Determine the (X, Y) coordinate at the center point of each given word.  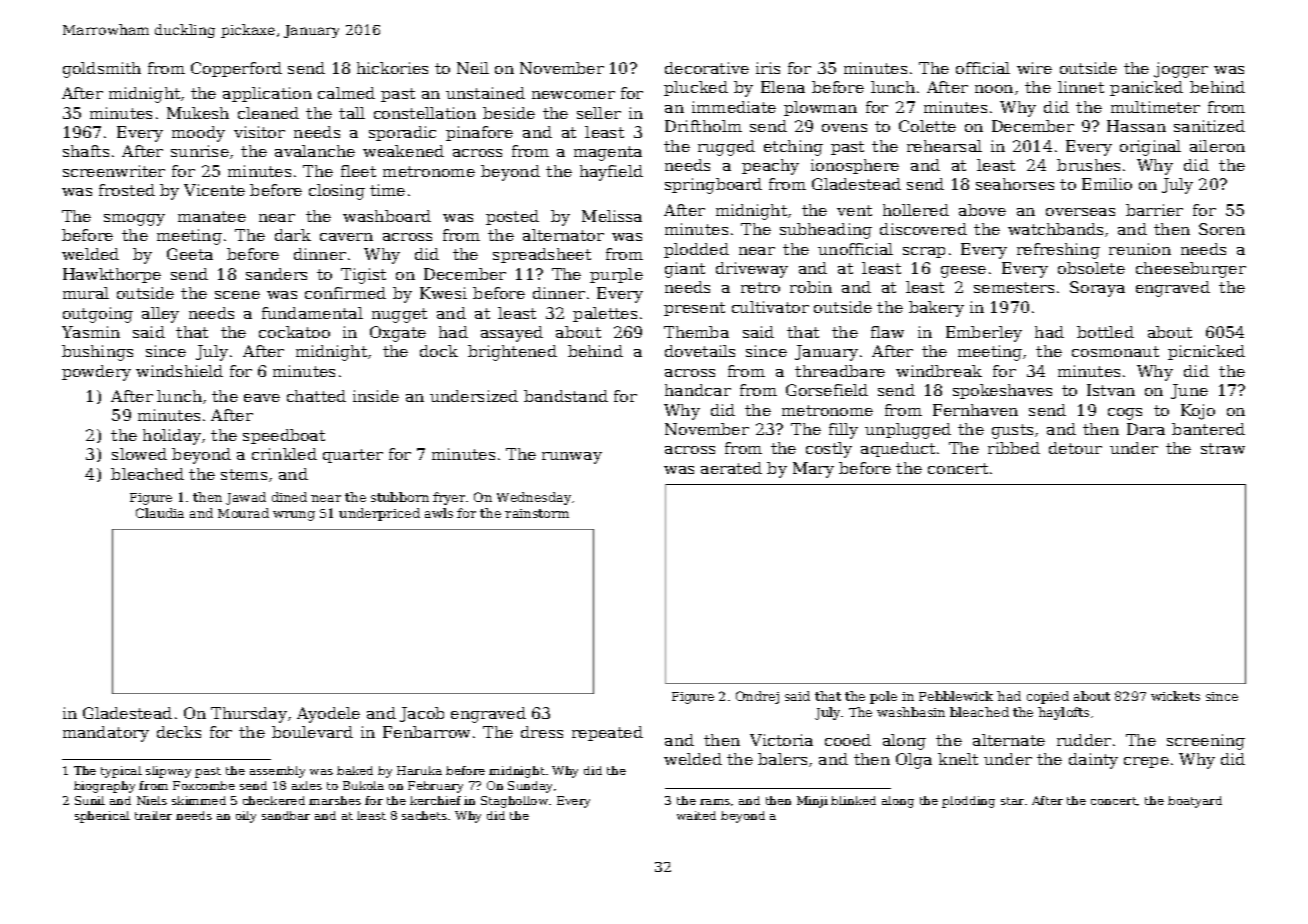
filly (843, 431)
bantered (1208, 429)
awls (439, 513)
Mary (813, 470)
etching (793, 148)
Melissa (612, 216)
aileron (1217, 146)
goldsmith (102, 70)
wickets (1175, 696)
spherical (102, 817)
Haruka (419, 770)
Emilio (1107, 184)
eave (262, 398)
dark (293, 235)
